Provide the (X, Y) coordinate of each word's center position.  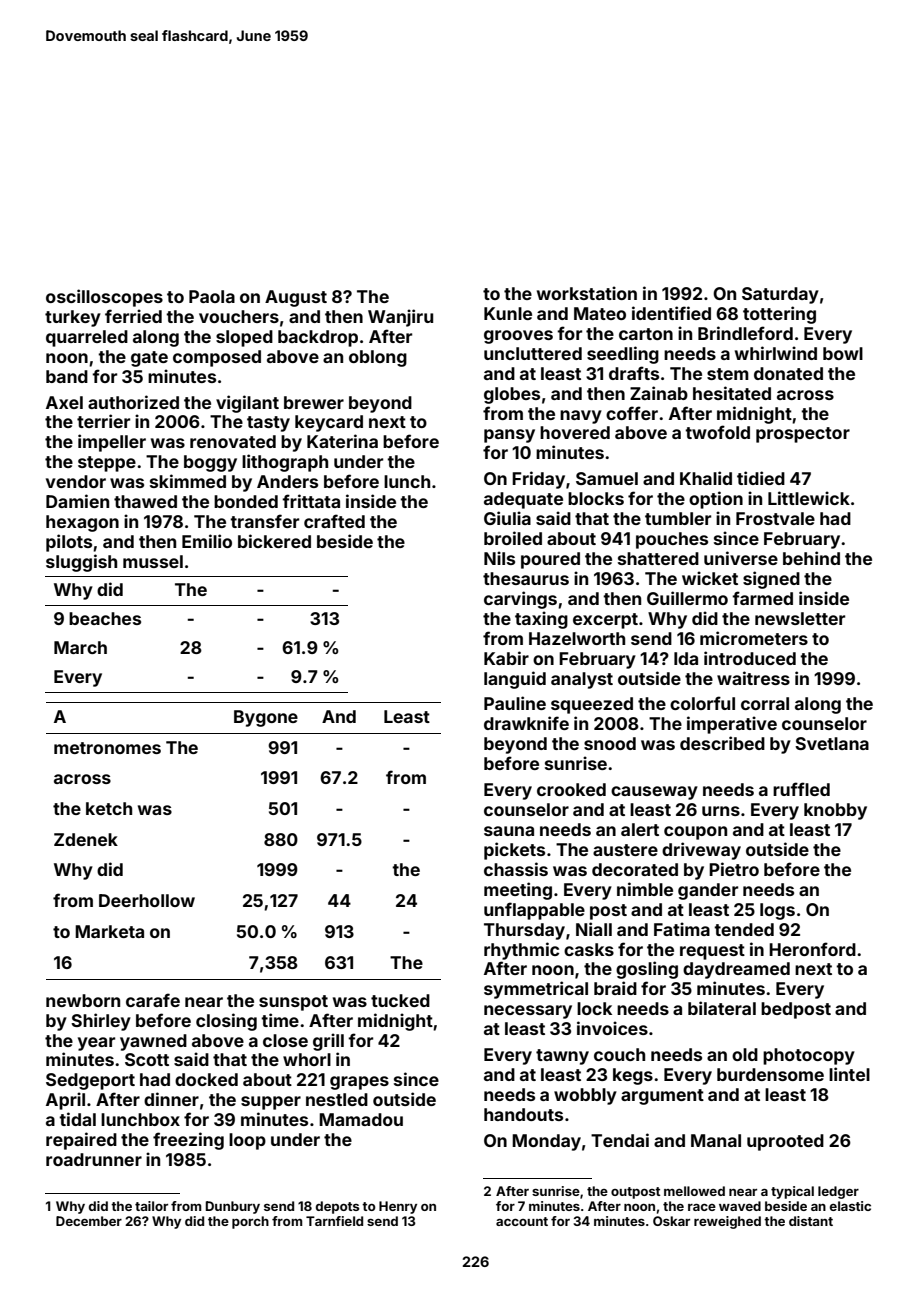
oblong (378, 358)
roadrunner (94, 1159)
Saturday (780, 295)
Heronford (812, 949)
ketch (109, 808)
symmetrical (536, 990)
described (722, 743)
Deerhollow (147, 900)
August (296, 298)
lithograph (285, 463)
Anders (287, 481)
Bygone (266, 718)
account (522, 1221)
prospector (803, 435)
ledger (838, 1192)
